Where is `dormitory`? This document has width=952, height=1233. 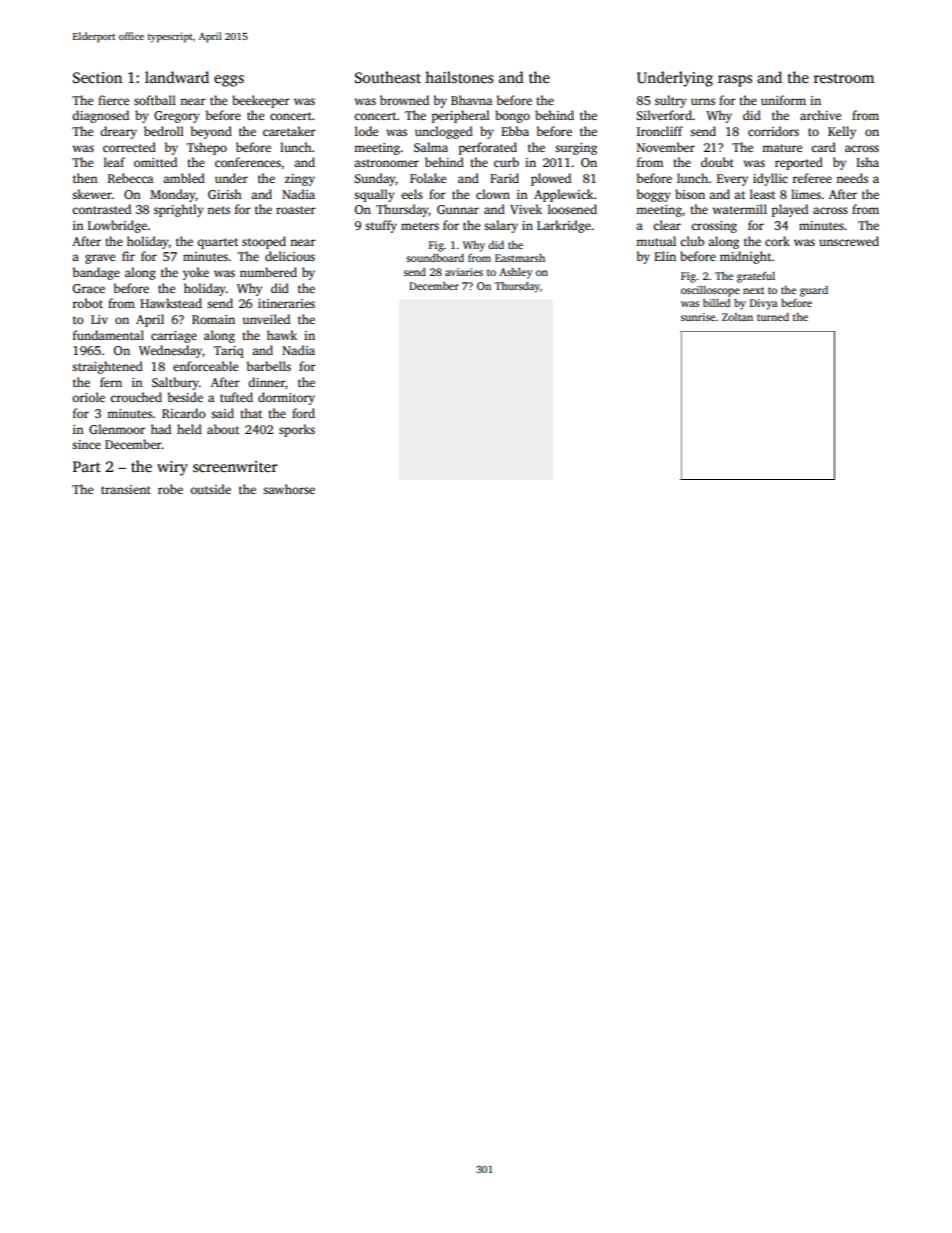
dormitory is located at coordinates (286, 398).
